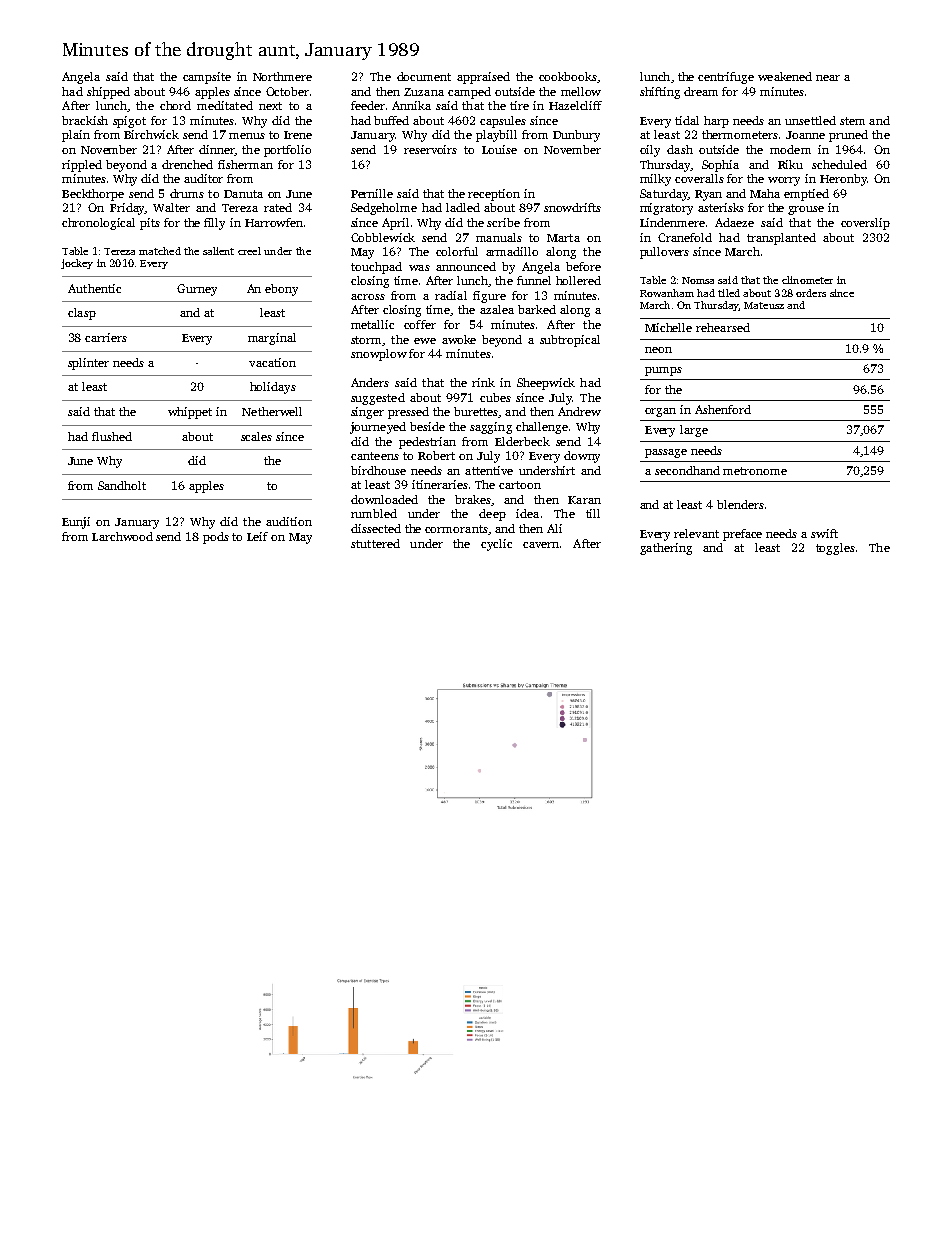  What do you see at coordinates (463, 207) in the screenshot?
I see `ladled` at bounding box center [463, 207].
